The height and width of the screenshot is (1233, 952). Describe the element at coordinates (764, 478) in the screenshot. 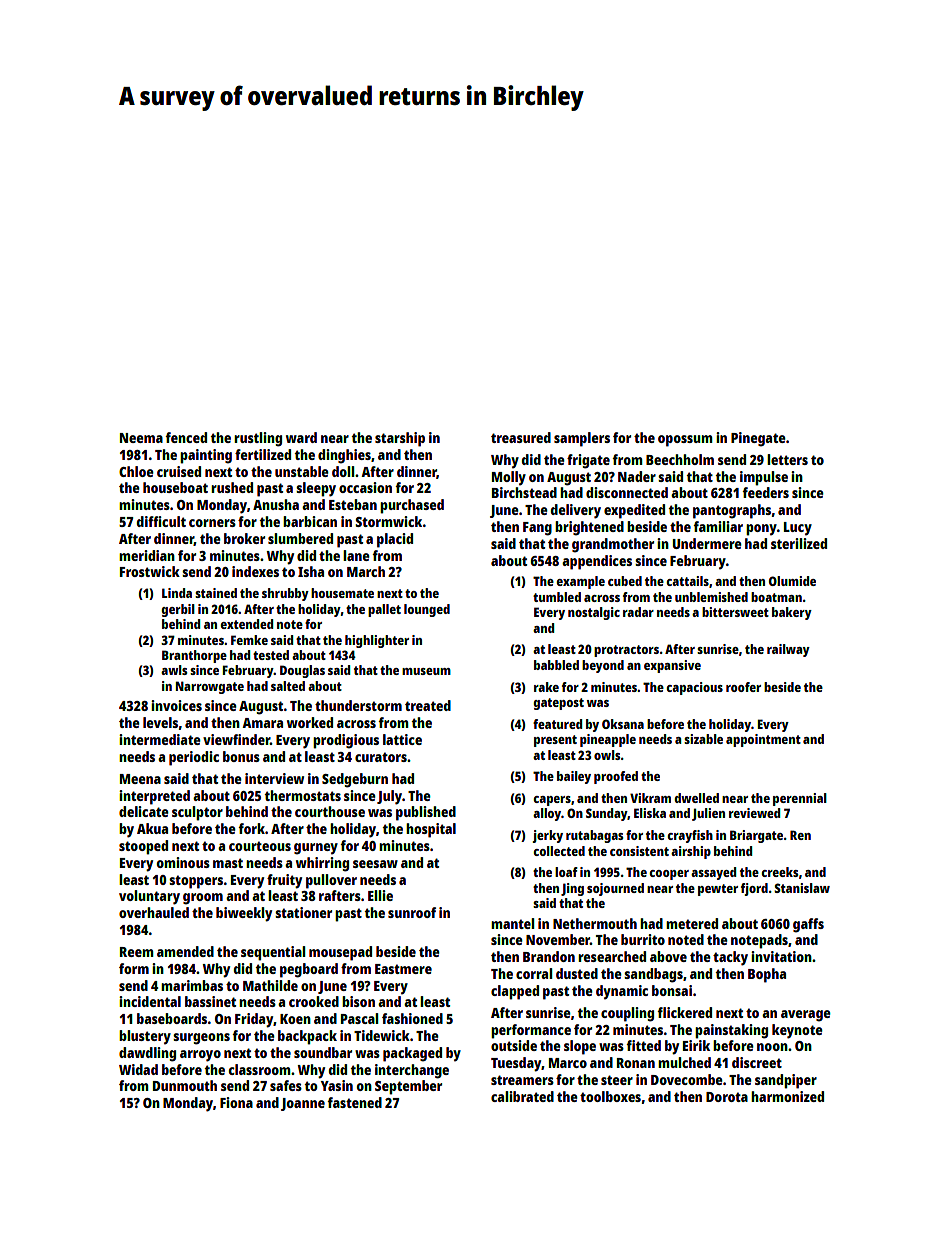

I see `impulse` at that location.
